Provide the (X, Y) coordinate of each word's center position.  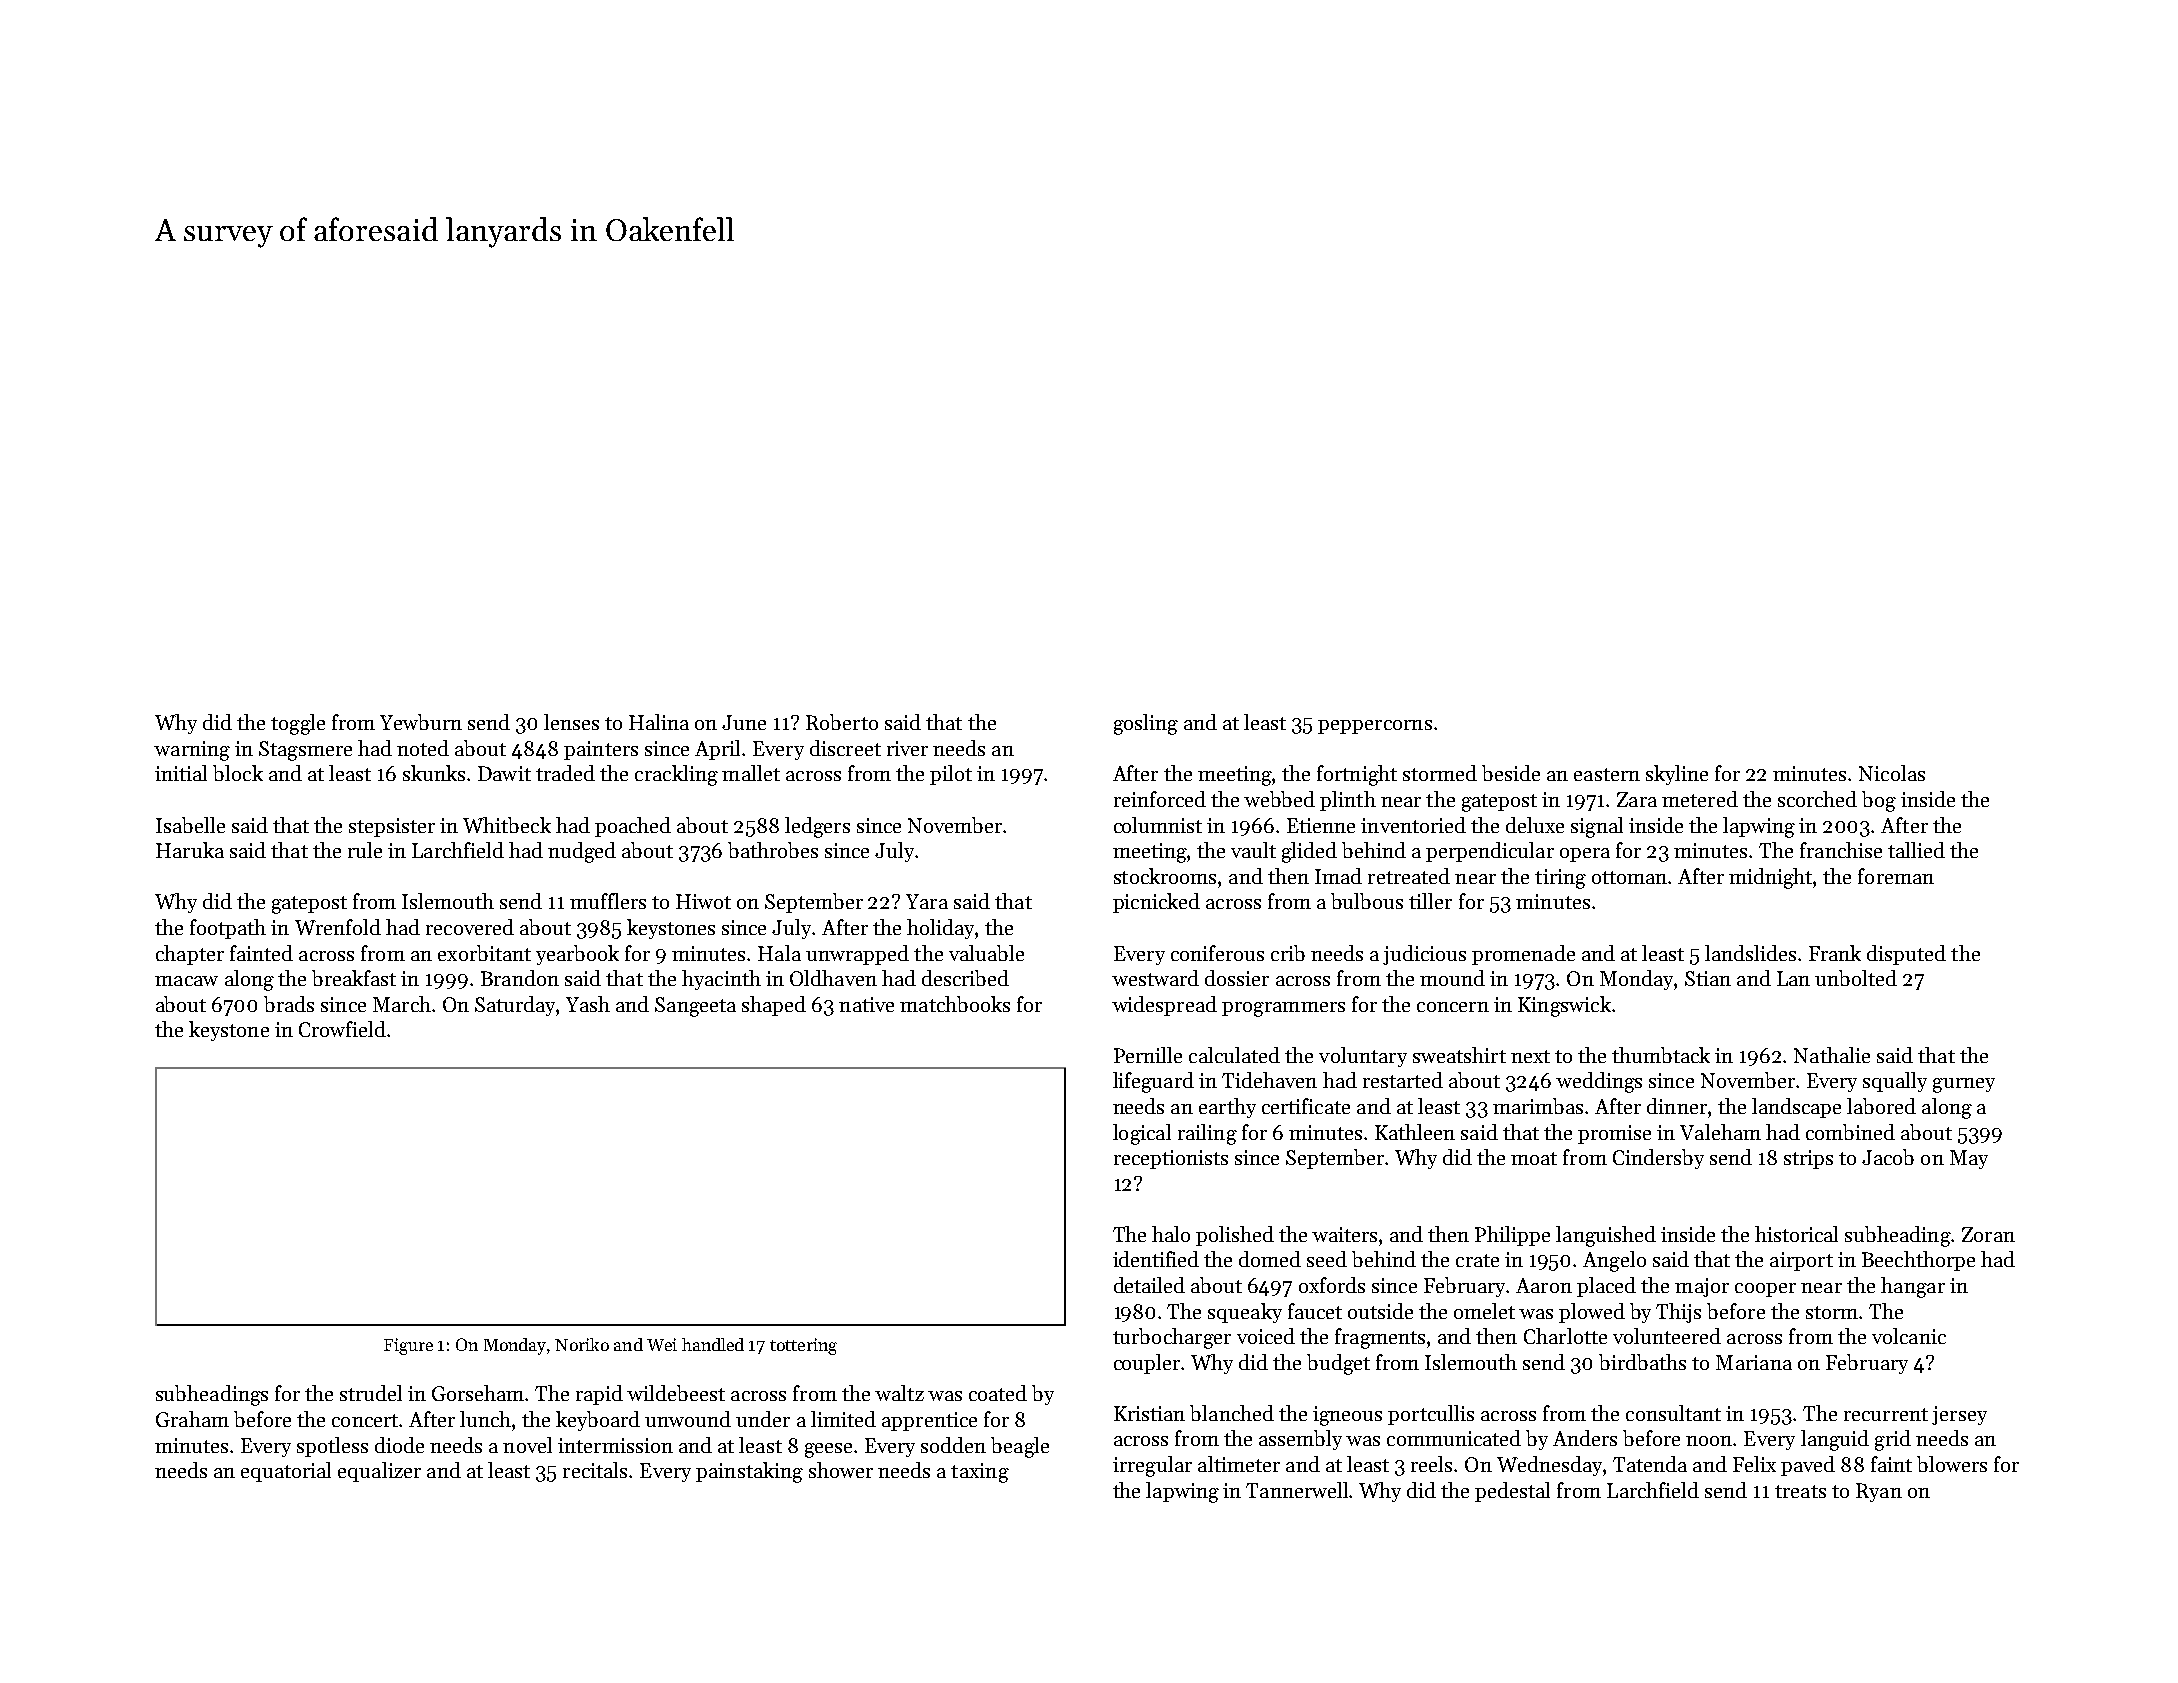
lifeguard (1153, 1082)
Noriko (582, 1344)
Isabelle (190, 825)
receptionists (1171, 1159)
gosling (1146, 724)
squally (1895, 1082)
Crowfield (342, 1029)
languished (1606, 1236)
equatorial (286, 1472)
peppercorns (1375, 727)
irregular (1152, 1466)
